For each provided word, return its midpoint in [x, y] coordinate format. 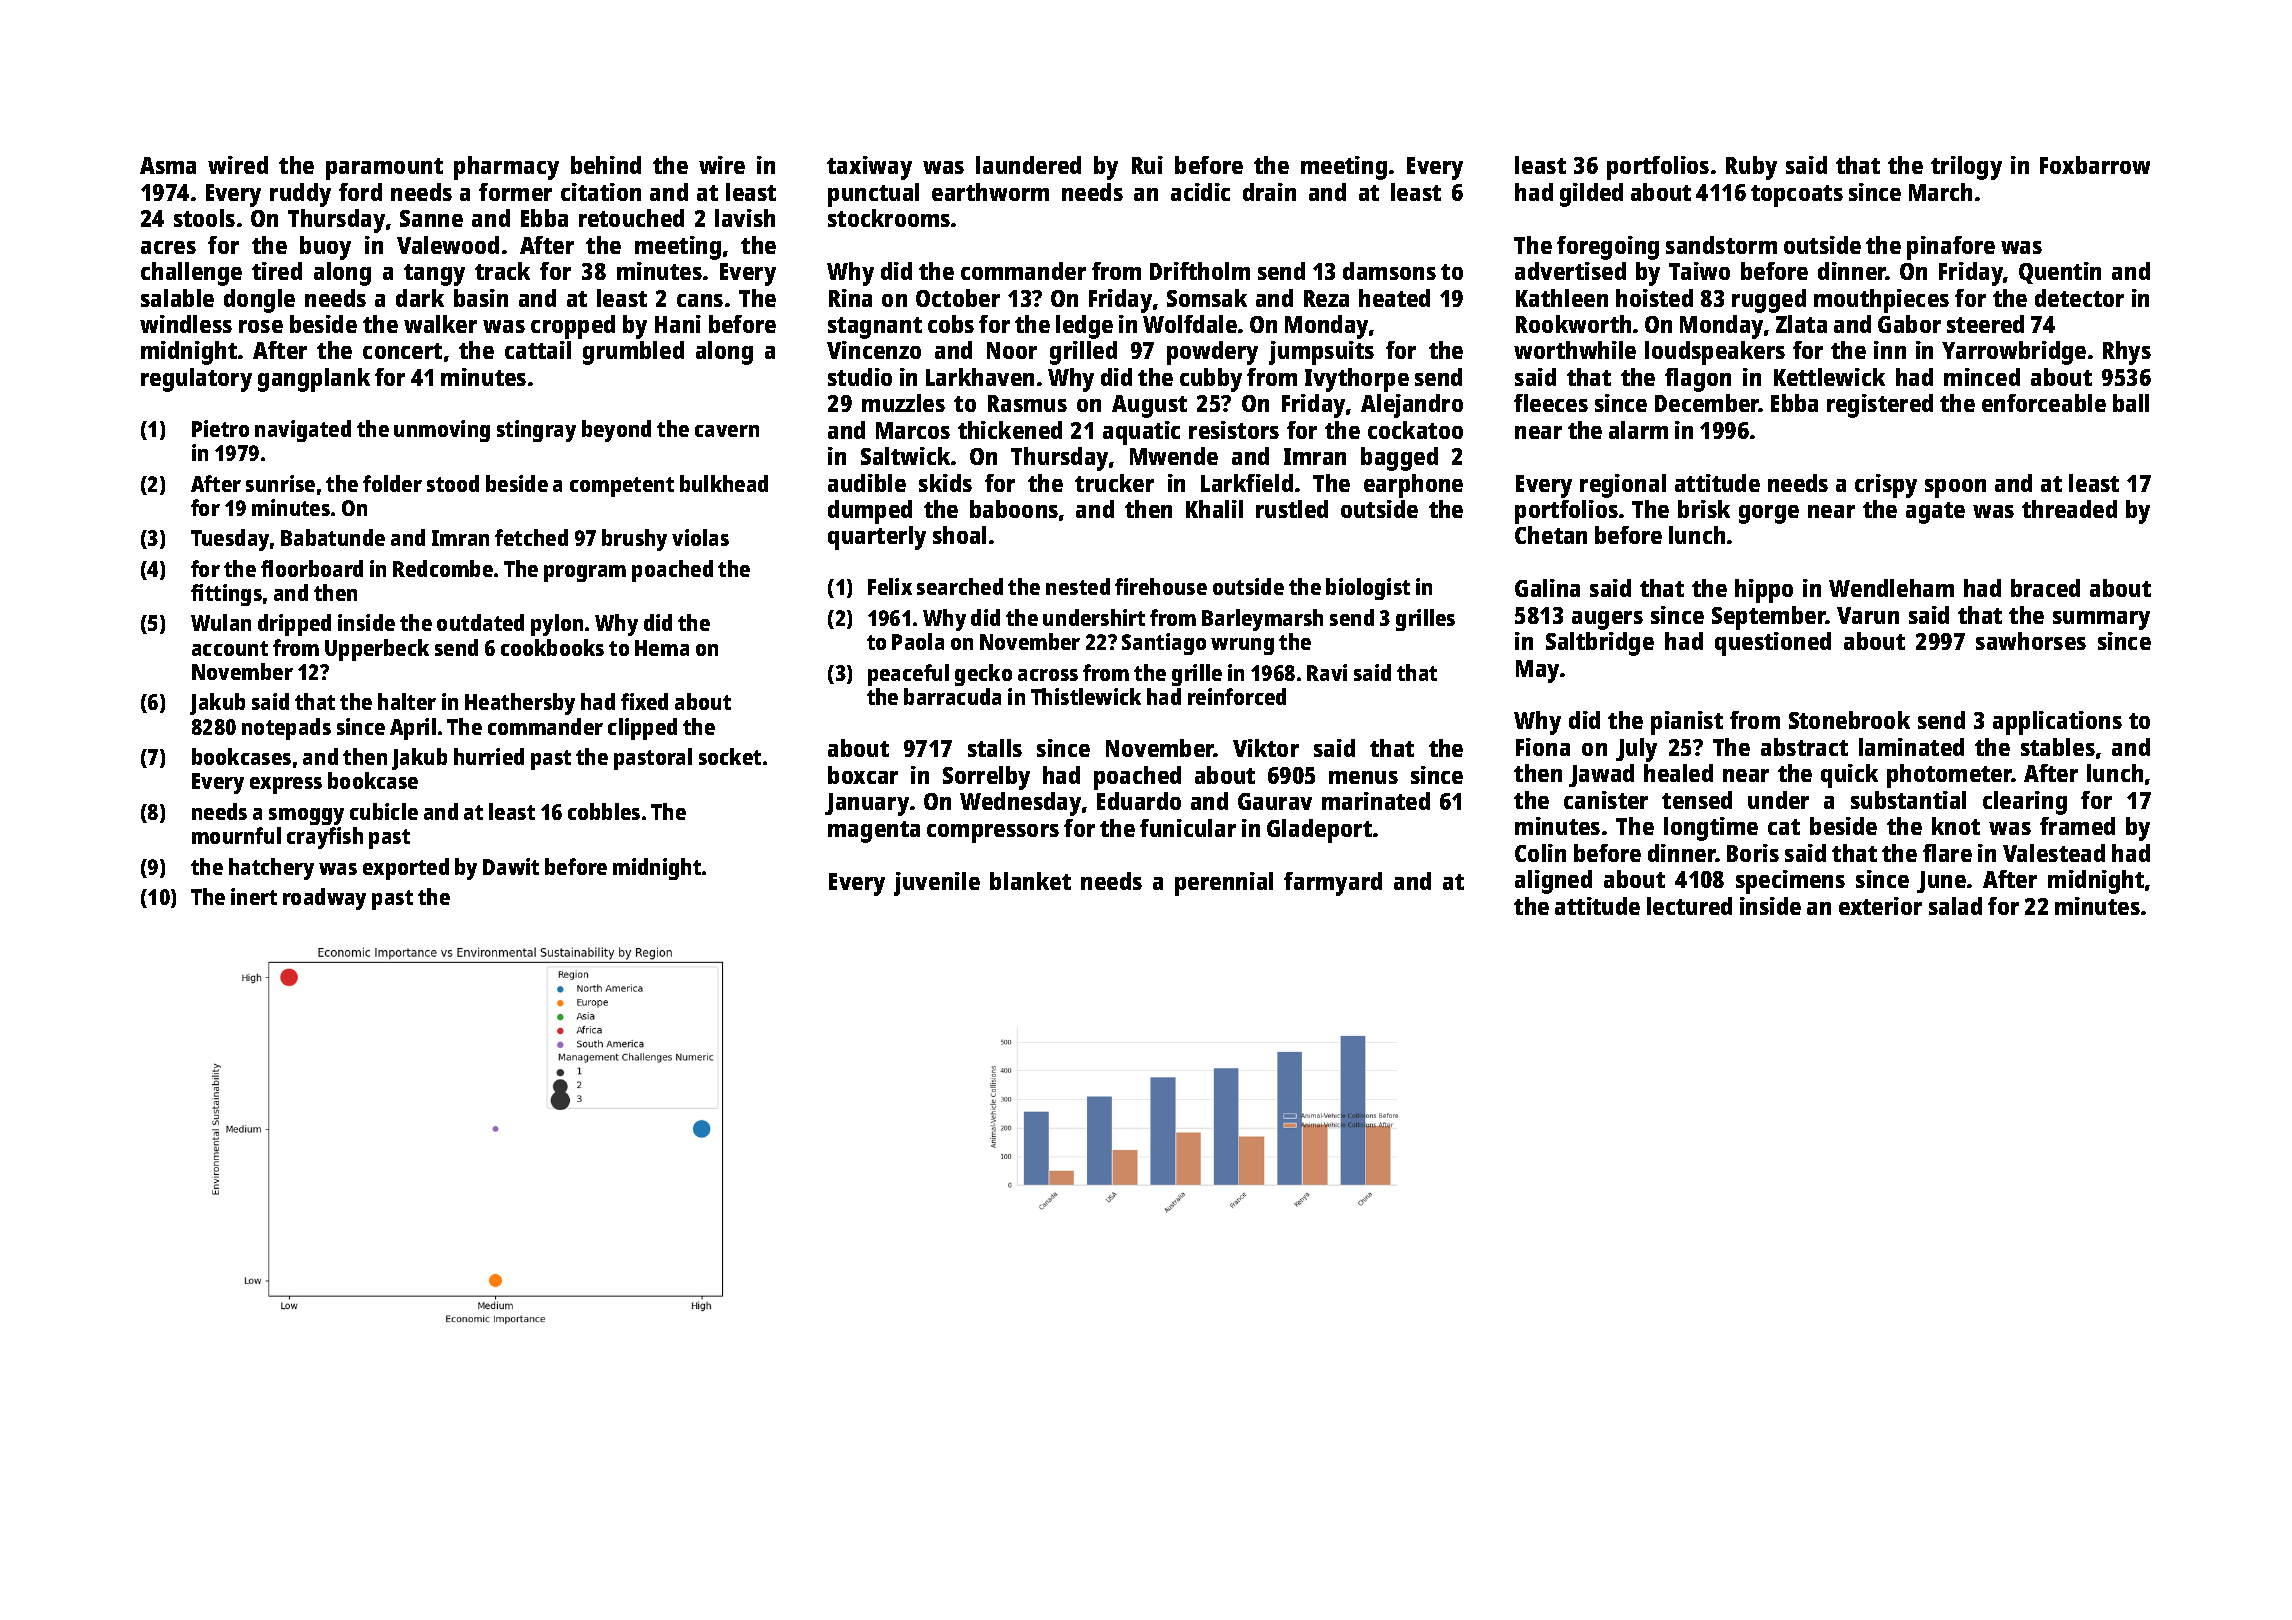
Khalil [1214, 509]
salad [1955, 906]
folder [392, 483]
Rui [1147, 165]
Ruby [1751, 168]
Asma [168, 165]
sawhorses [2031, 641]
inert [254, 896]
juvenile [937, 884]
